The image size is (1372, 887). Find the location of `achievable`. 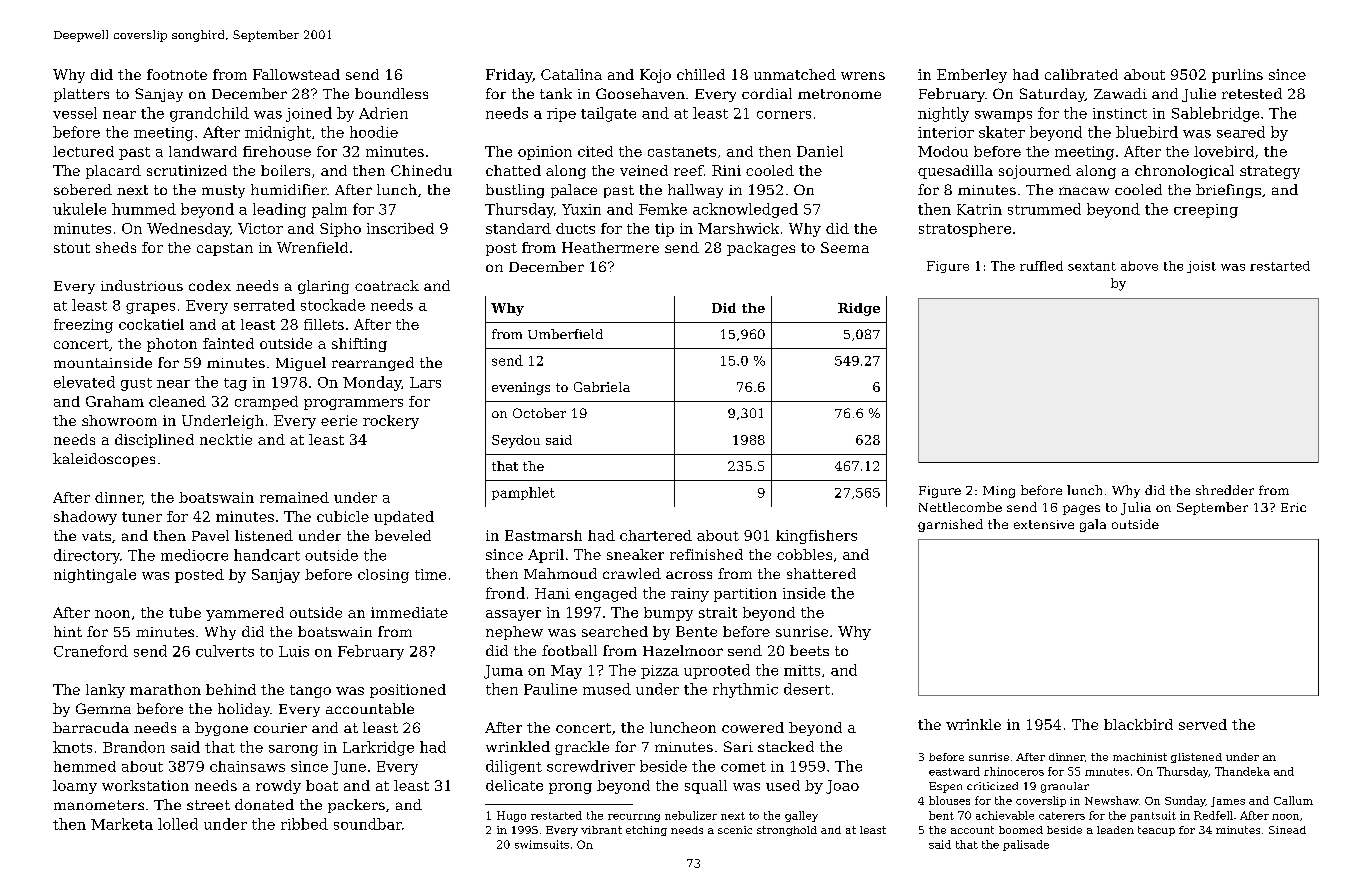

achievable is located at coordinates (1005, 815).
